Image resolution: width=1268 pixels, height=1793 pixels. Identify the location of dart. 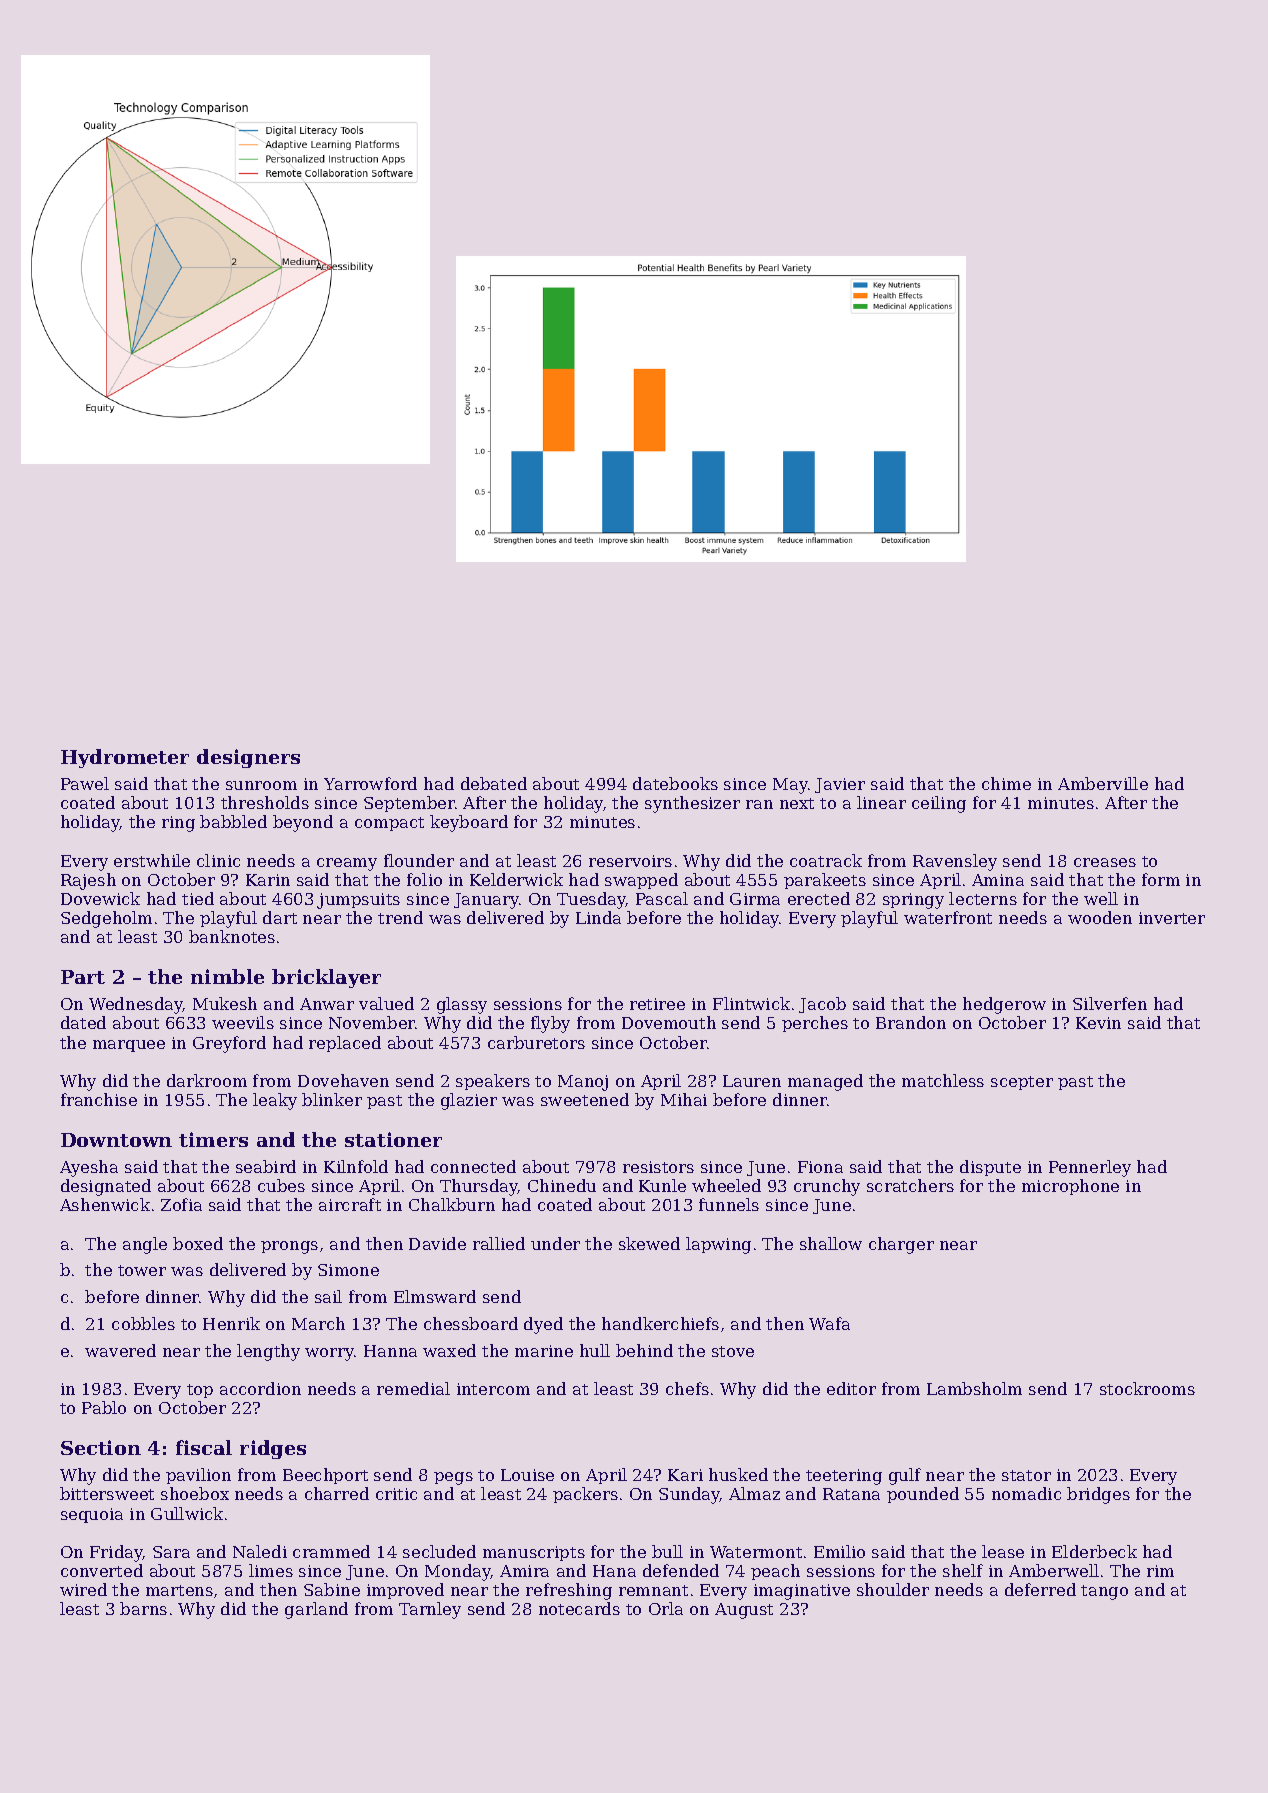
(280, 917).
